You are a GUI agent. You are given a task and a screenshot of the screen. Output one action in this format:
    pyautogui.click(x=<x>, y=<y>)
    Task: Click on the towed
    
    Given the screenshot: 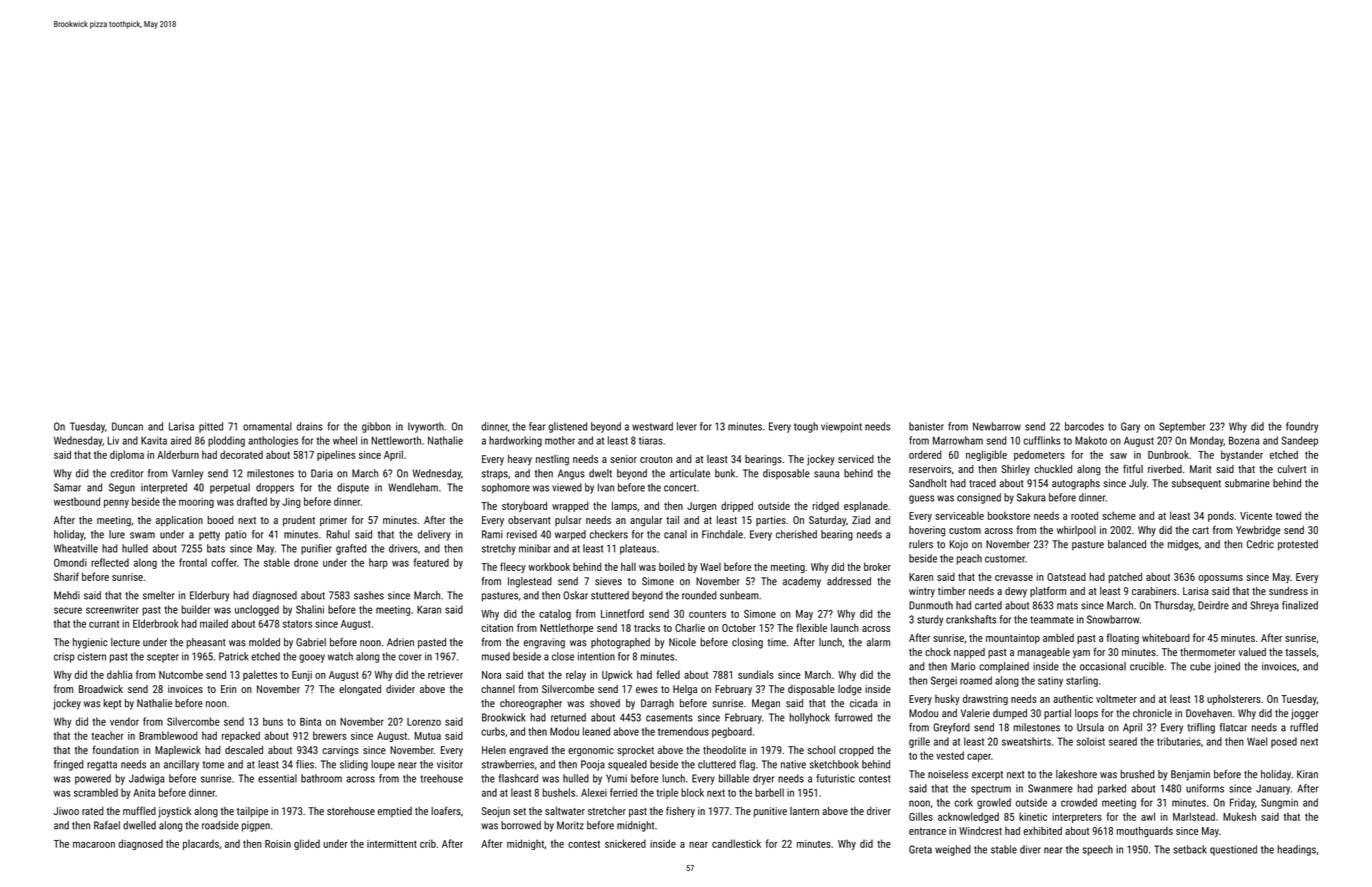 What is the action you would take?
    pyautogui.click(x=1288, y=515)
